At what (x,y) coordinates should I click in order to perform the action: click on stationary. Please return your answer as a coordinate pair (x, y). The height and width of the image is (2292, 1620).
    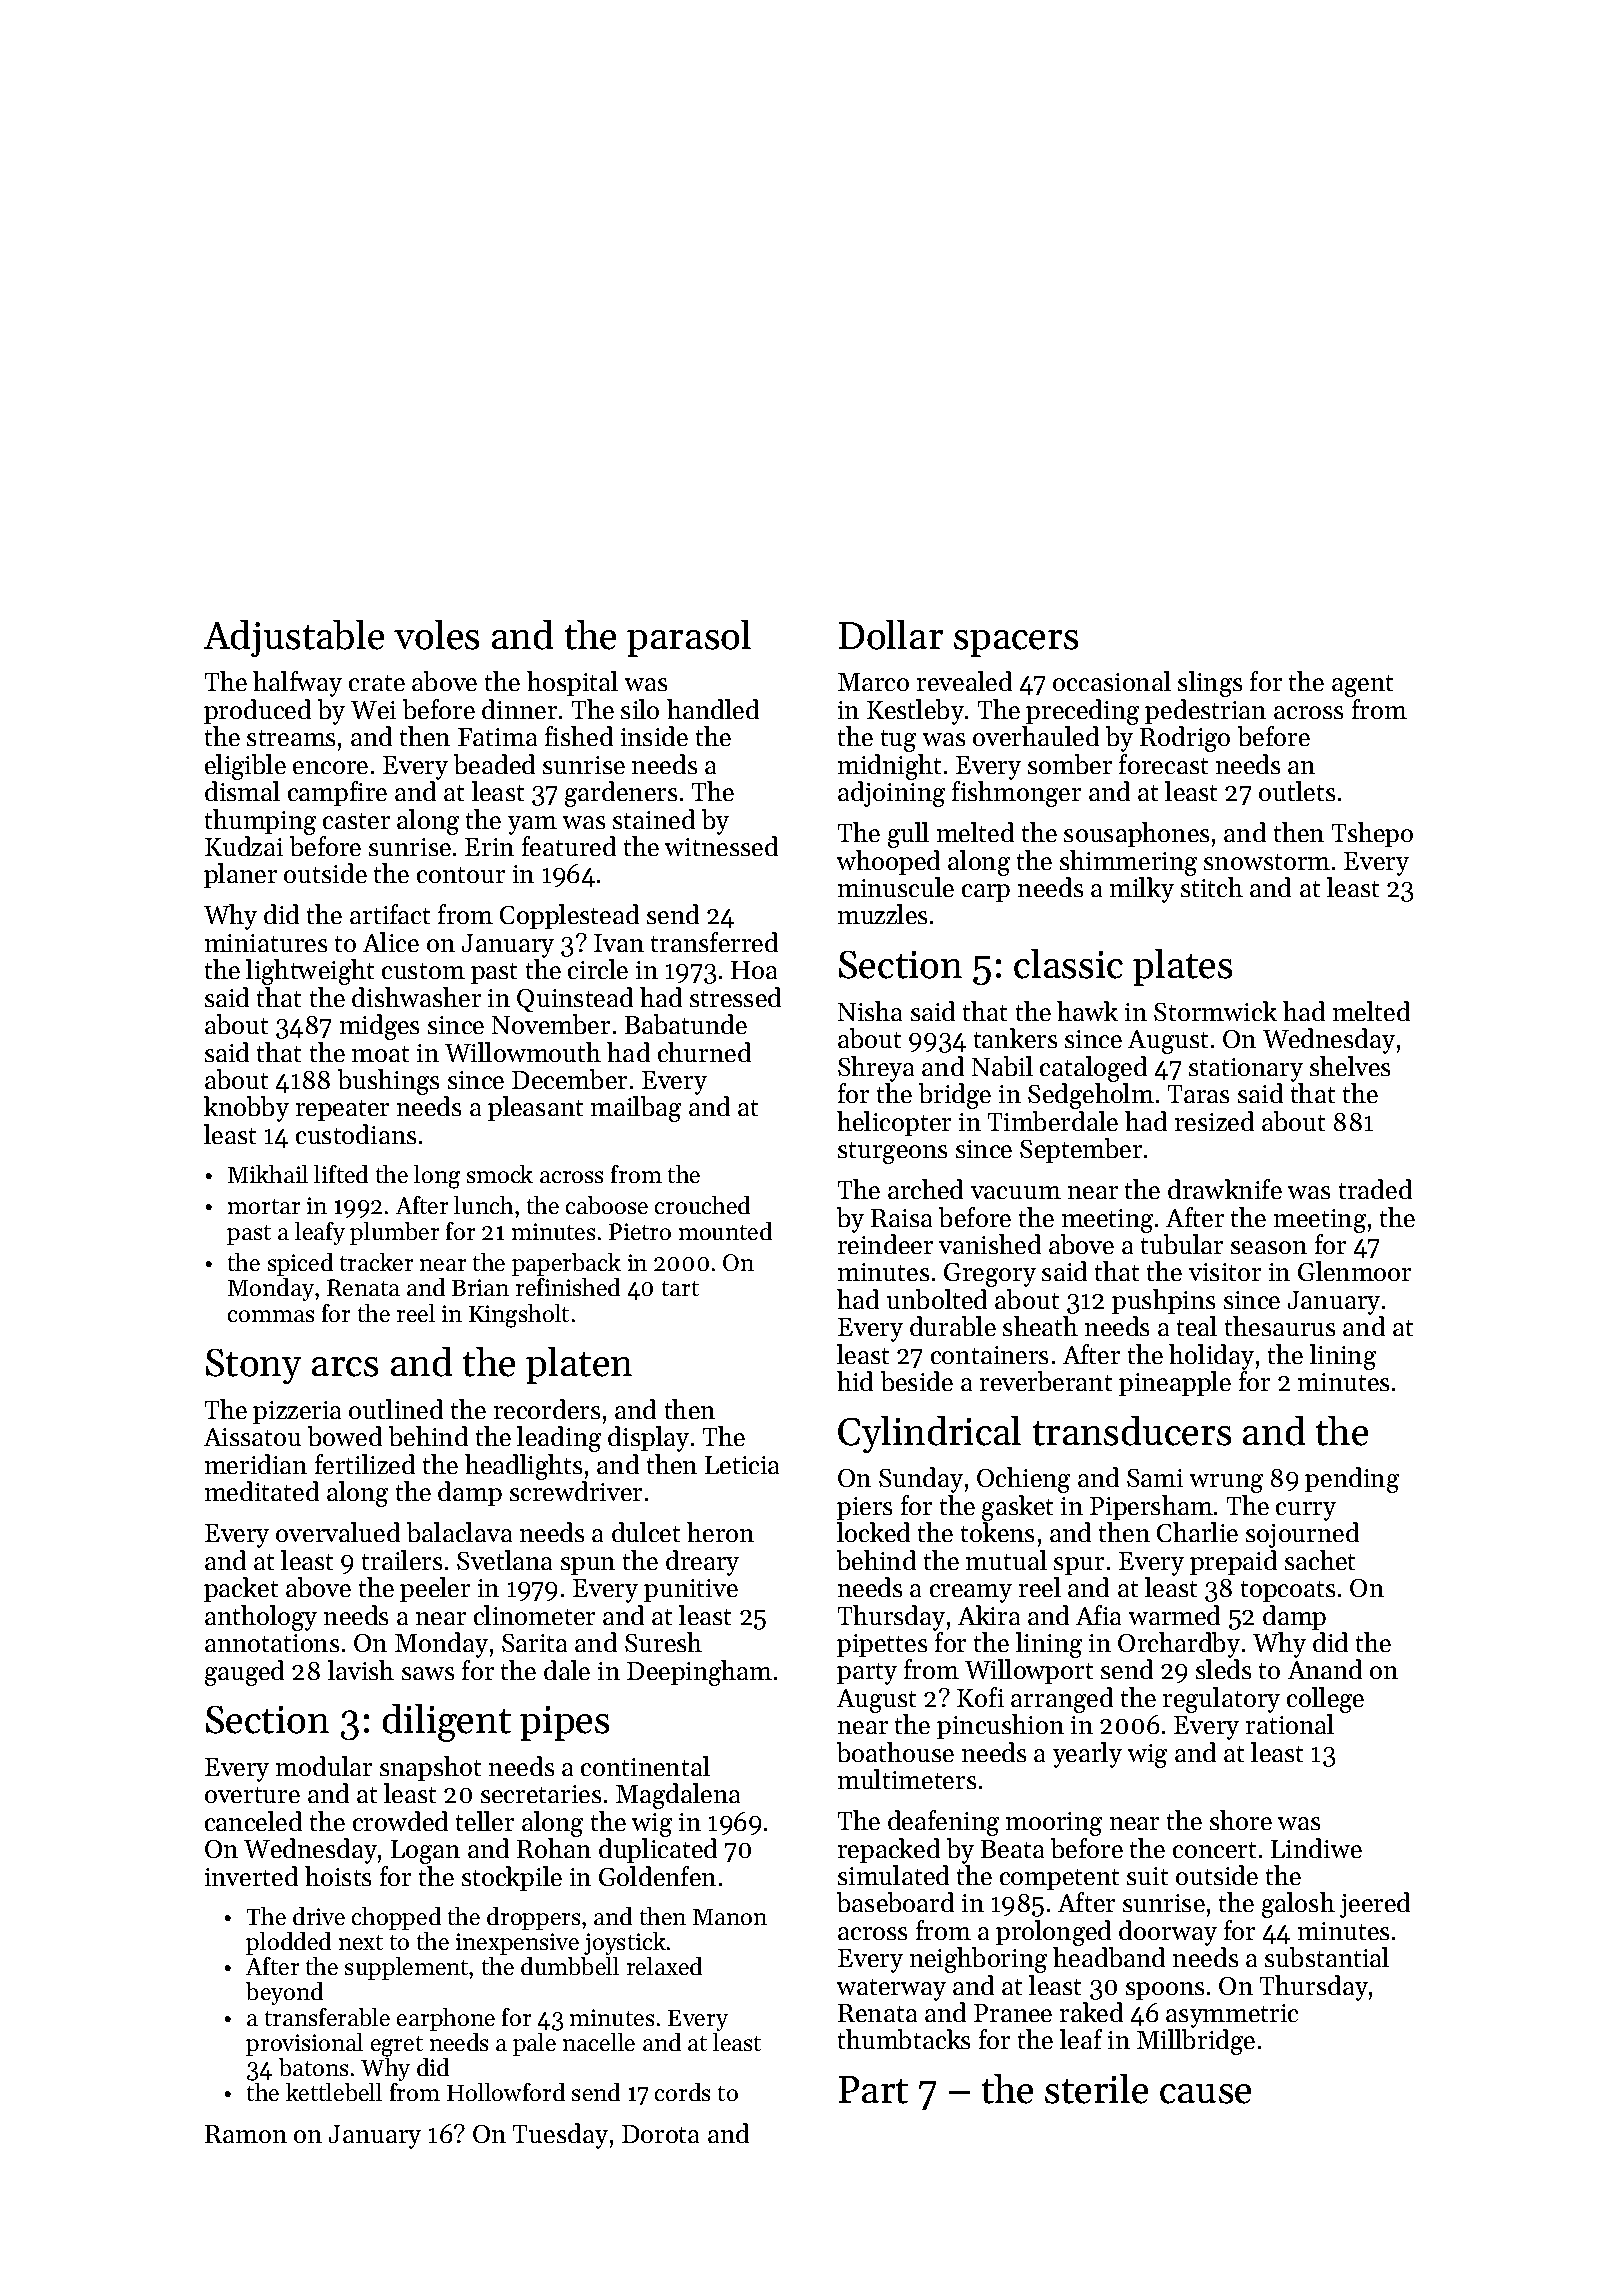
    Looking at the image, I should click on (1246, 1070).
